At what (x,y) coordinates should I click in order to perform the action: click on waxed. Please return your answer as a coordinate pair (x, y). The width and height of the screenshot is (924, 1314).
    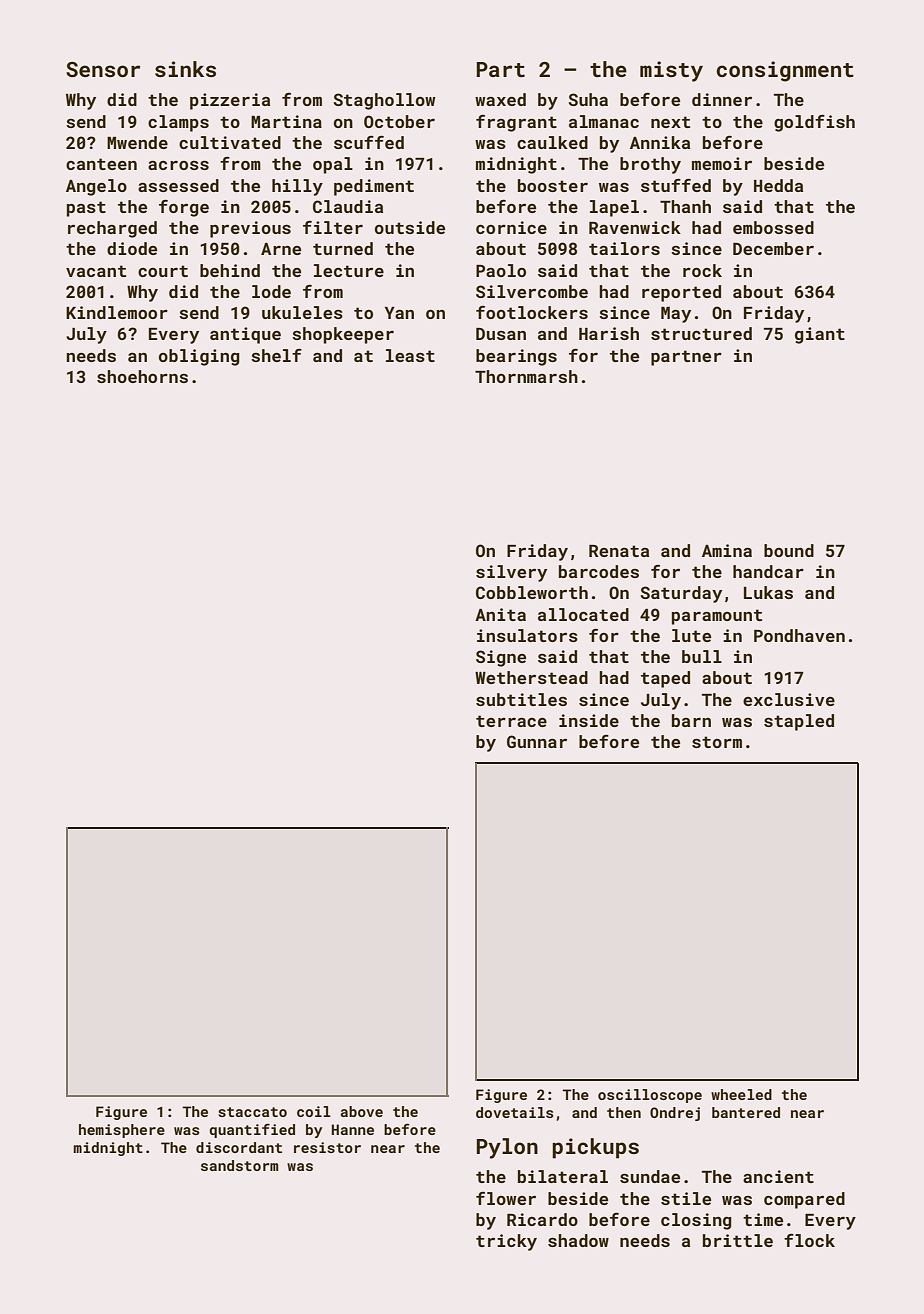
    Looking at the image, I should click on (500, 99).
